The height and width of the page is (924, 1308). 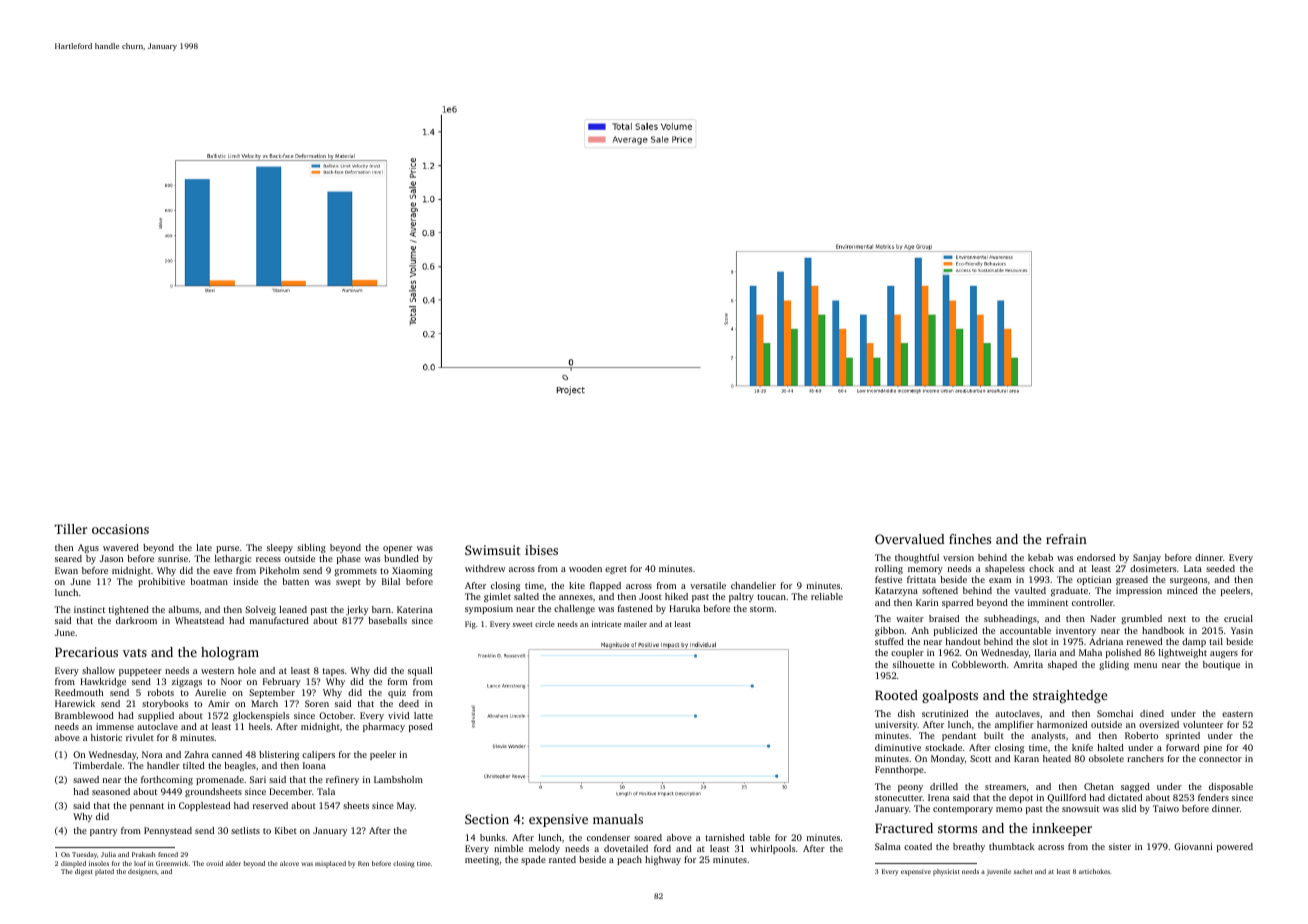 What do you see at coordinates (156, 716) in the page?
I see `supplied` at bounding box center [156, 716].
